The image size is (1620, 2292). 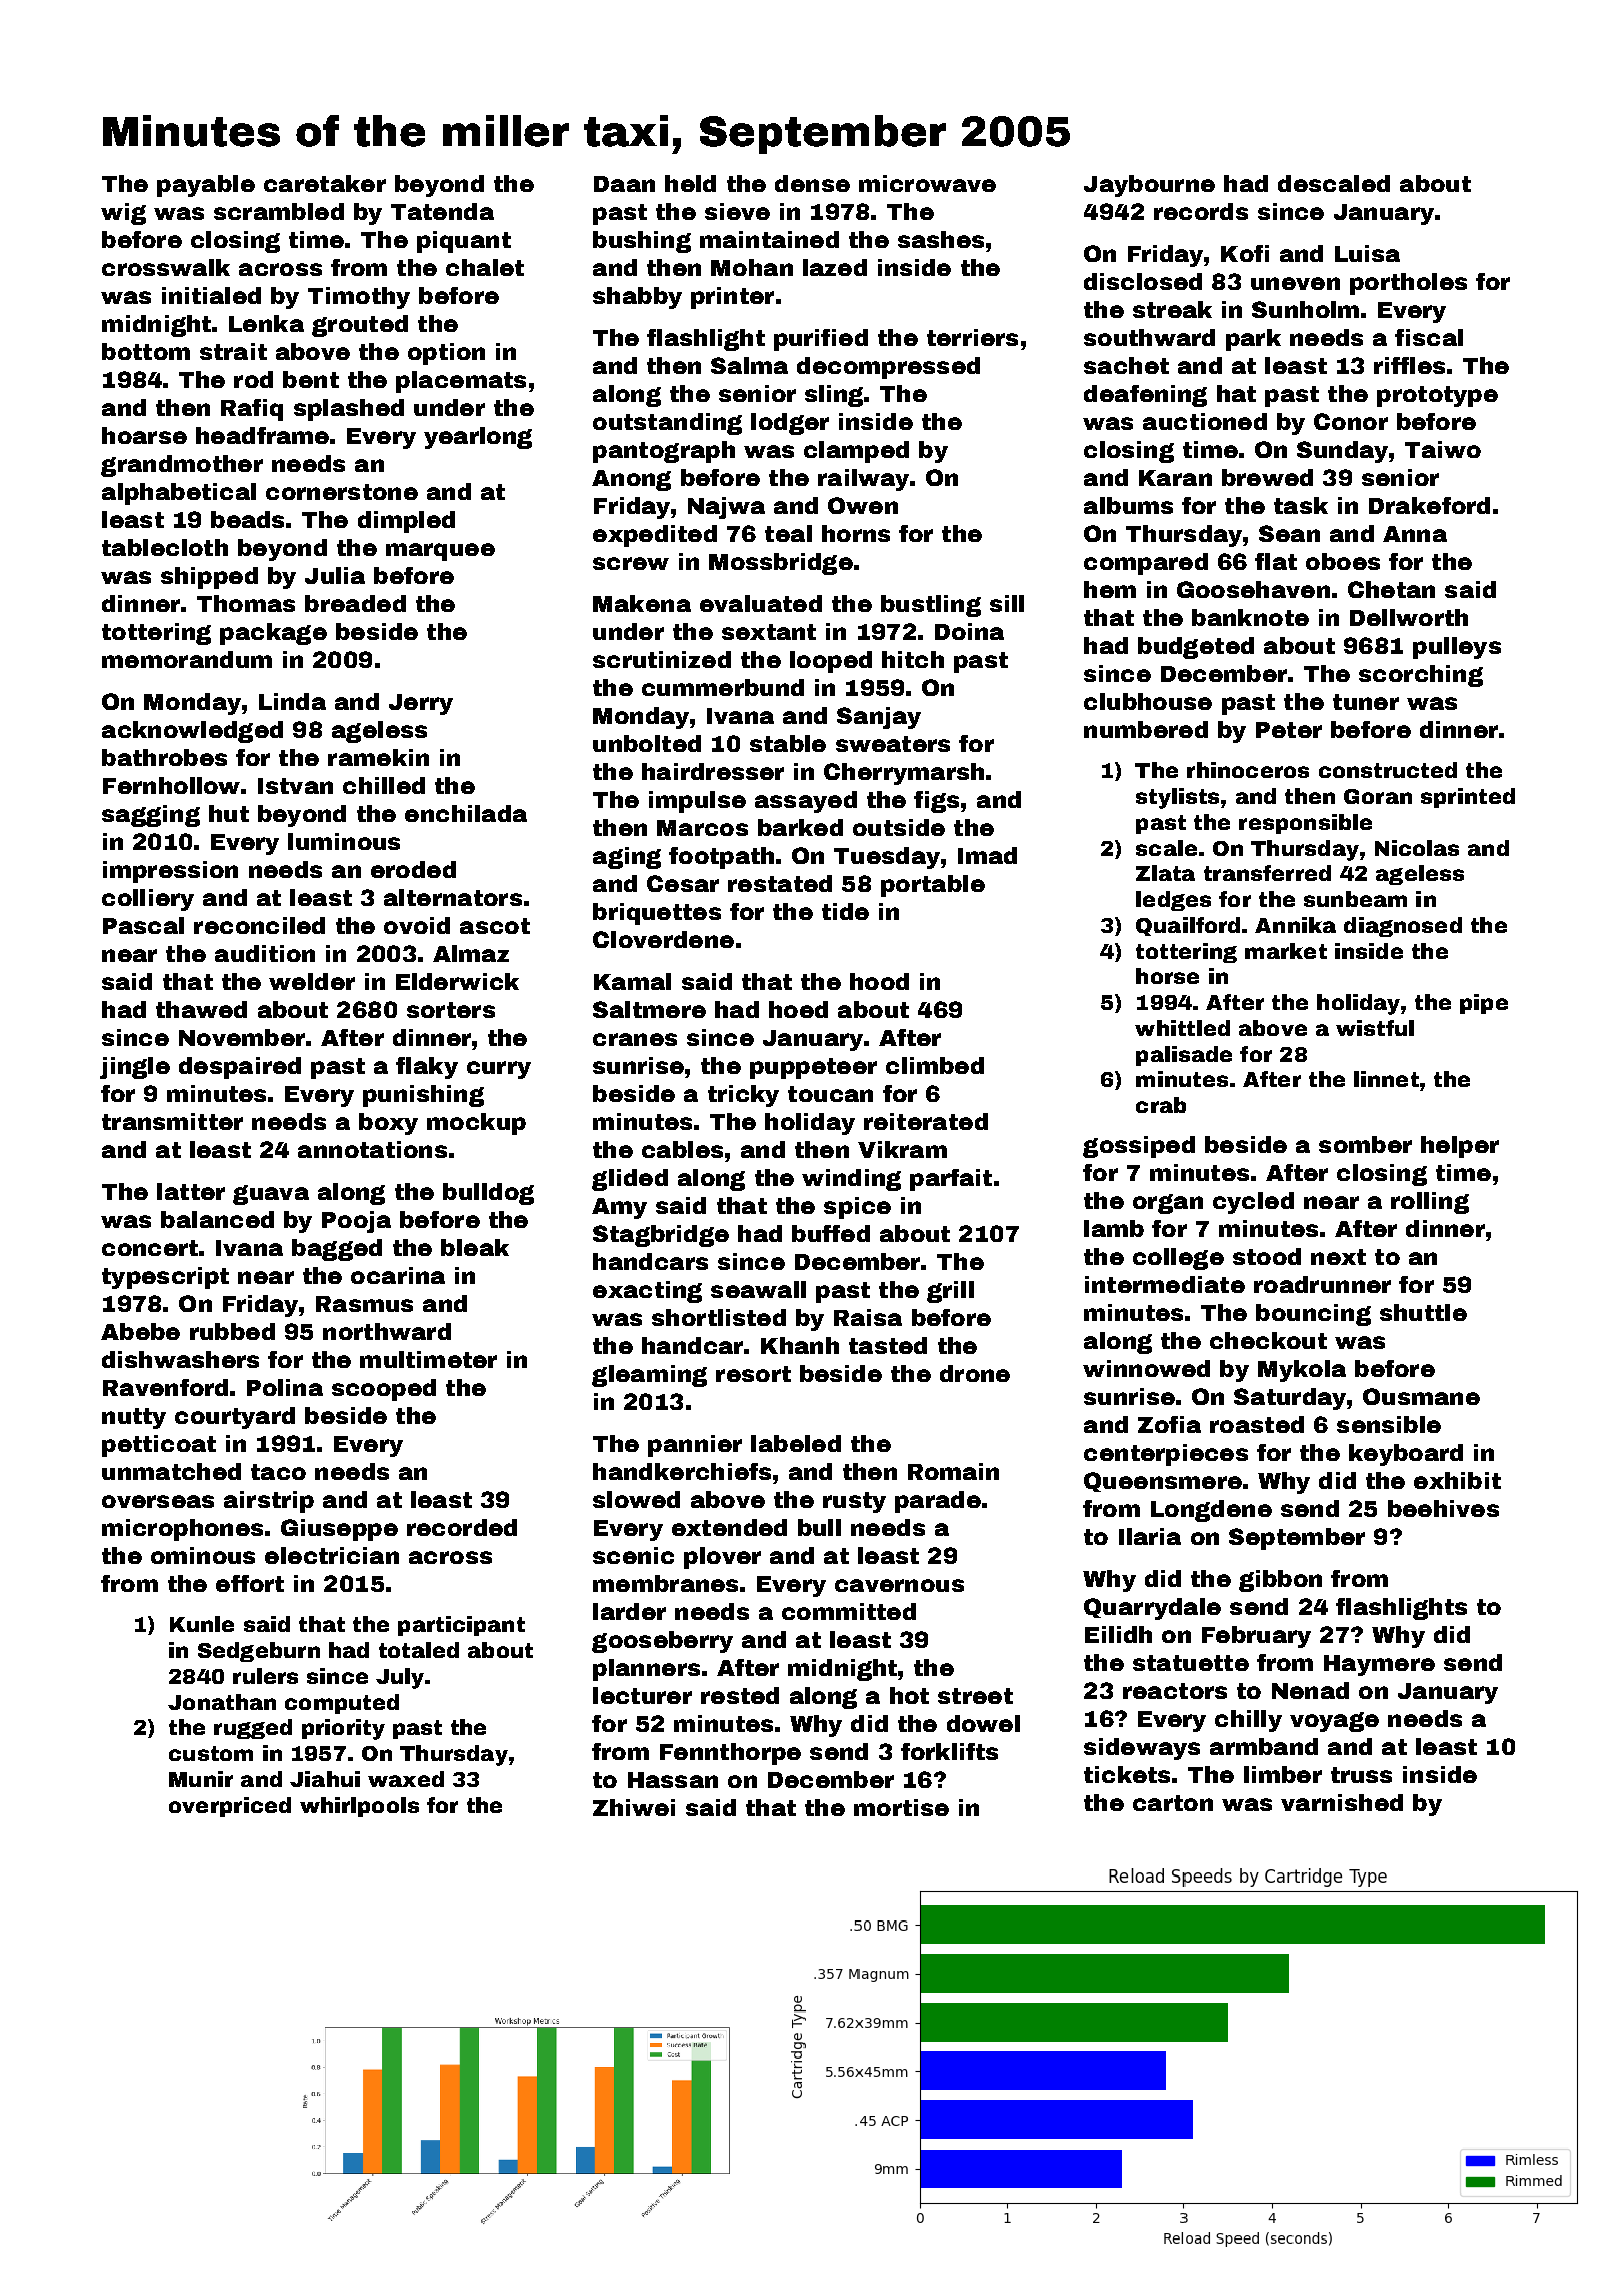 I want to click on outside, so click(x=899, y=827).
